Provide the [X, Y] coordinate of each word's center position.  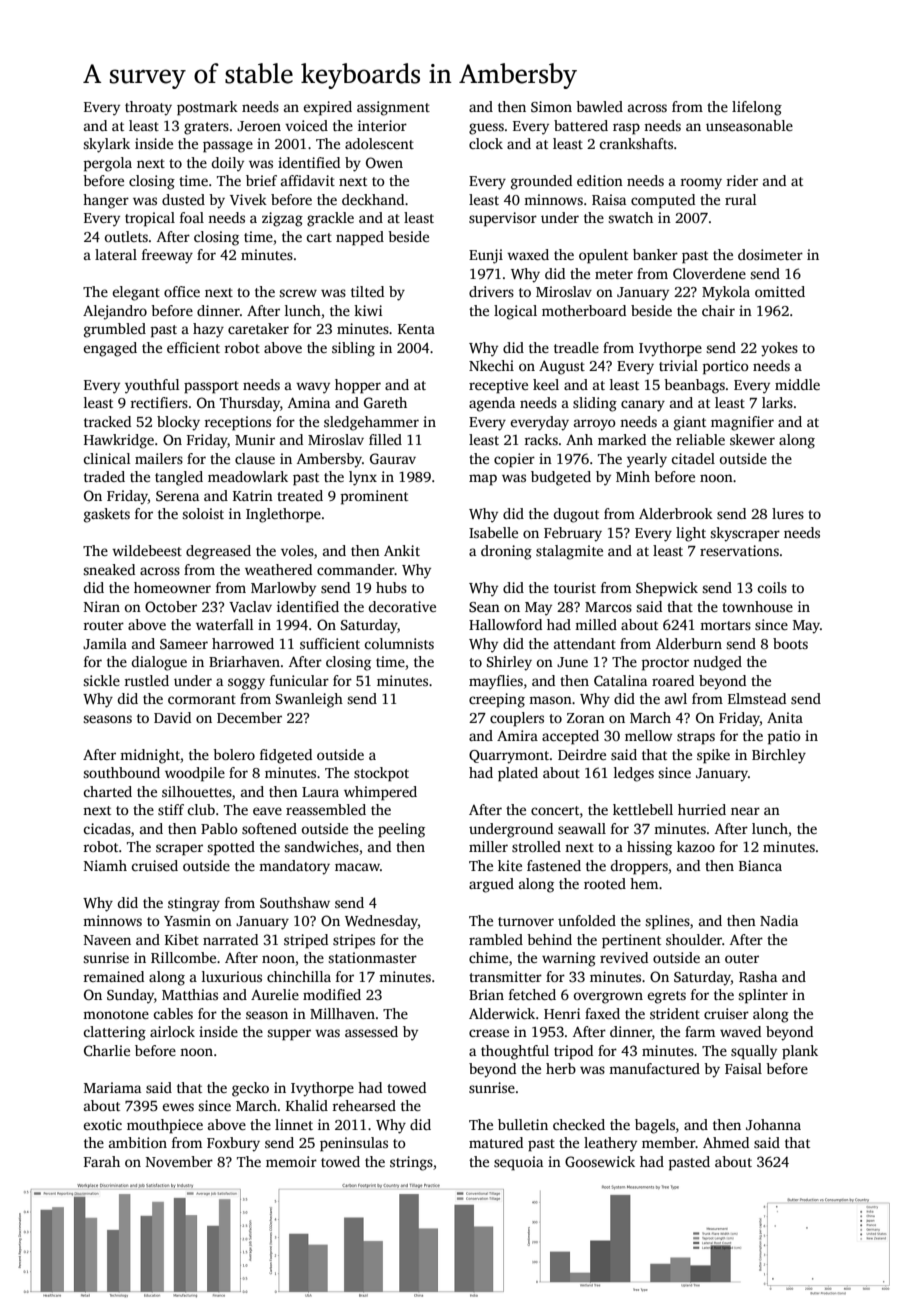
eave [267, 811]
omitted [780, 291]
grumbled [115, 330]
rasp [626, 129]
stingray [194, 904]
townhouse [757, 606]
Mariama [112, 1087]
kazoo [696, 846]
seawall [582, 828]
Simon [551, 106]
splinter [763, 996]
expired [328, 108]
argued [491, 885]
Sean [484, 607]
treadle [576, 347]
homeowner [172, 587]
